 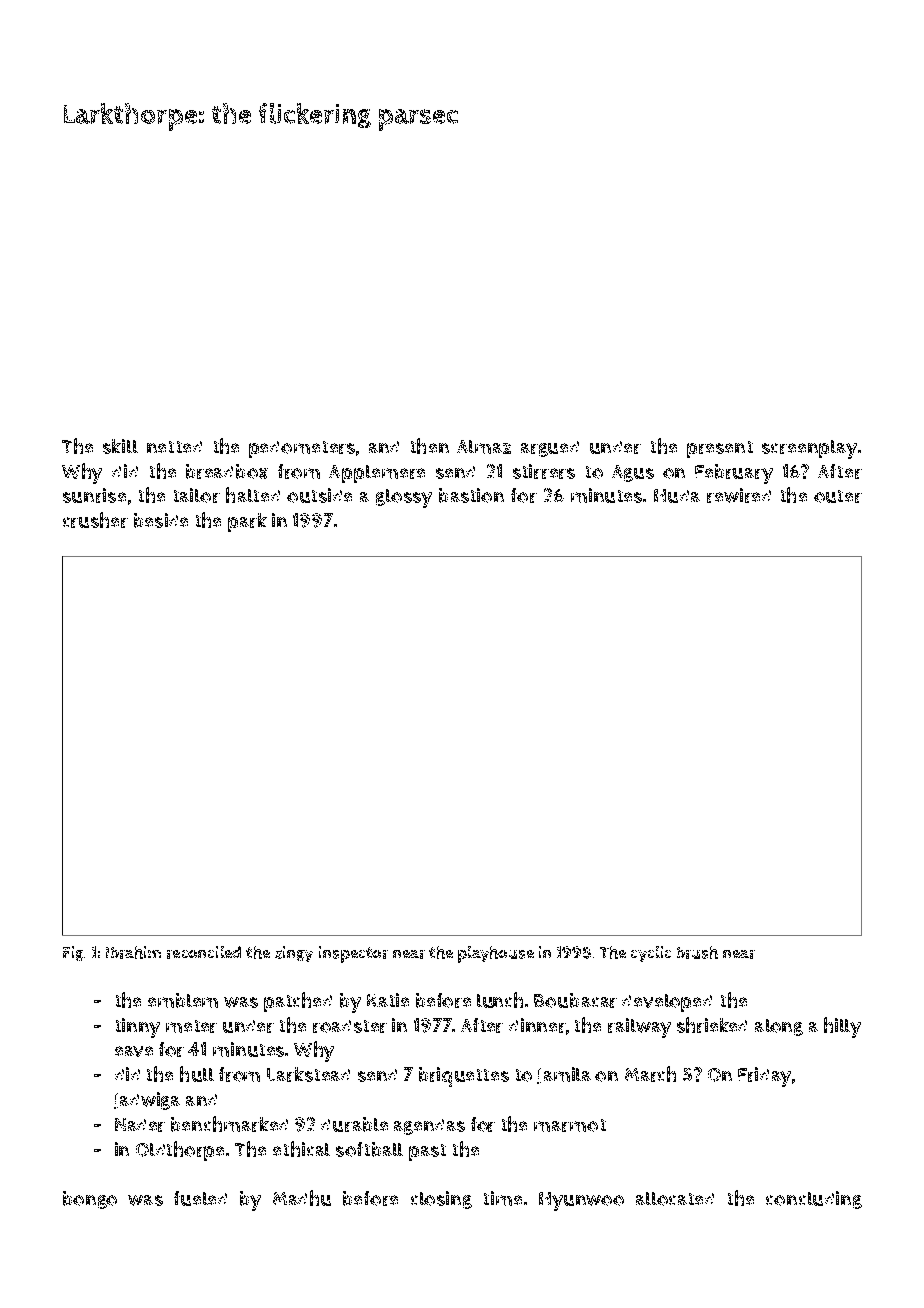 I want to click on emblem, so click(x=183, y=1000).
